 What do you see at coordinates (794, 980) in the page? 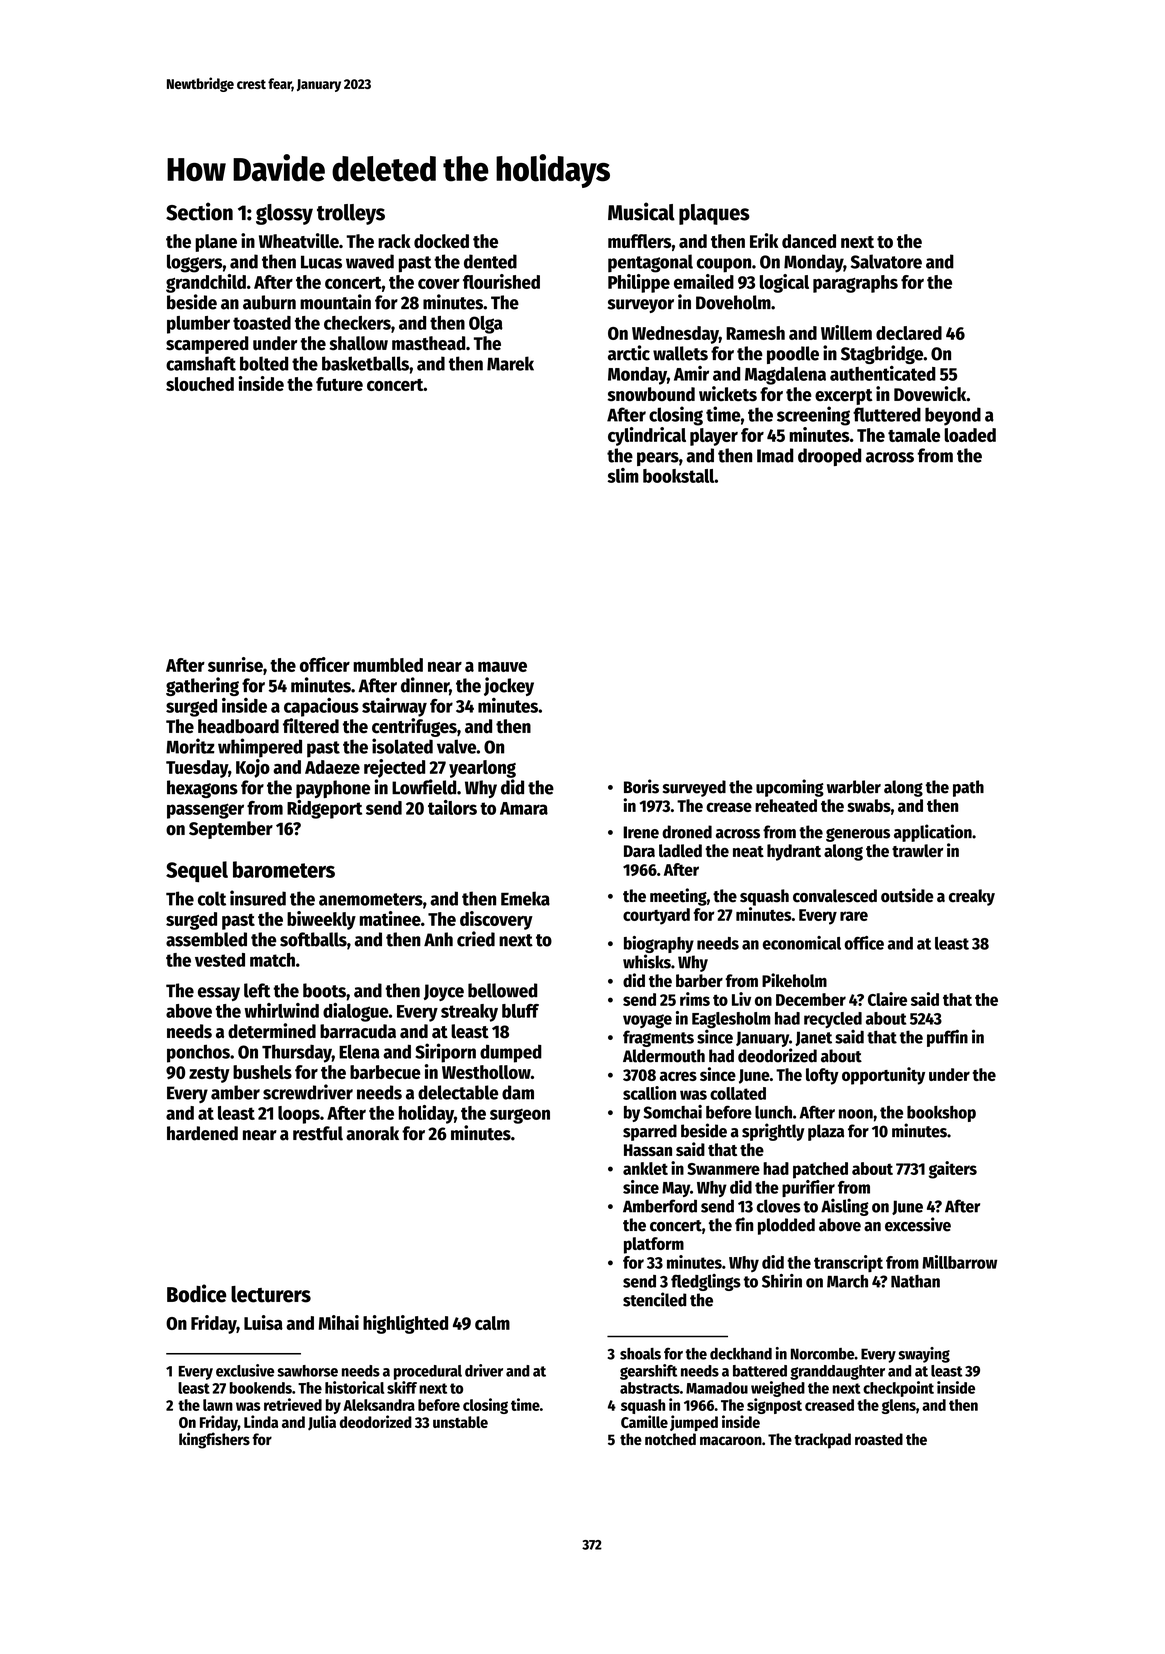
I see `Pikeholm` at bounding box center [794, 980].
